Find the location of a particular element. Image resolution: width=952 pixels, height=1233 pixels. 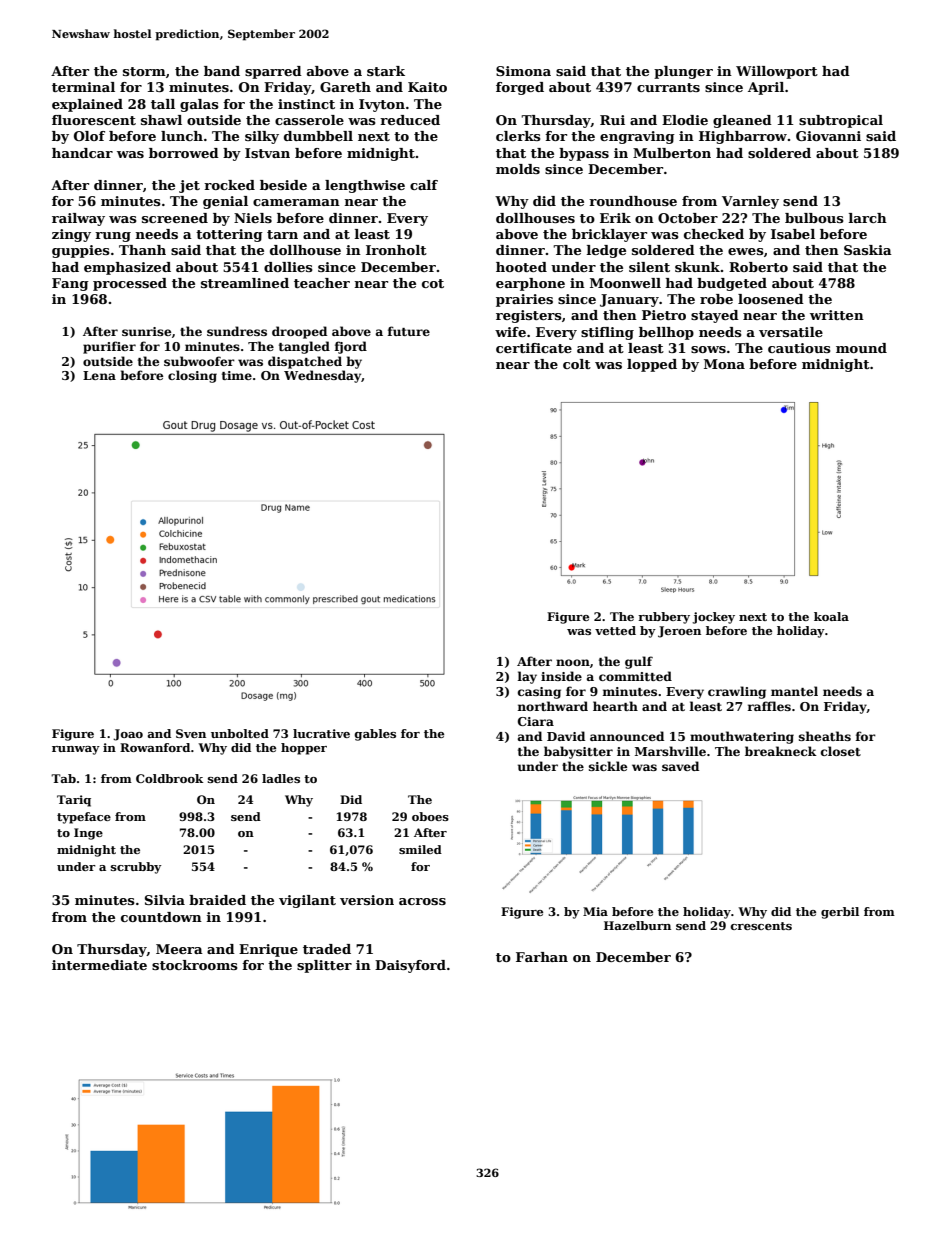

Ciara is located at coordinates (536, 721).
